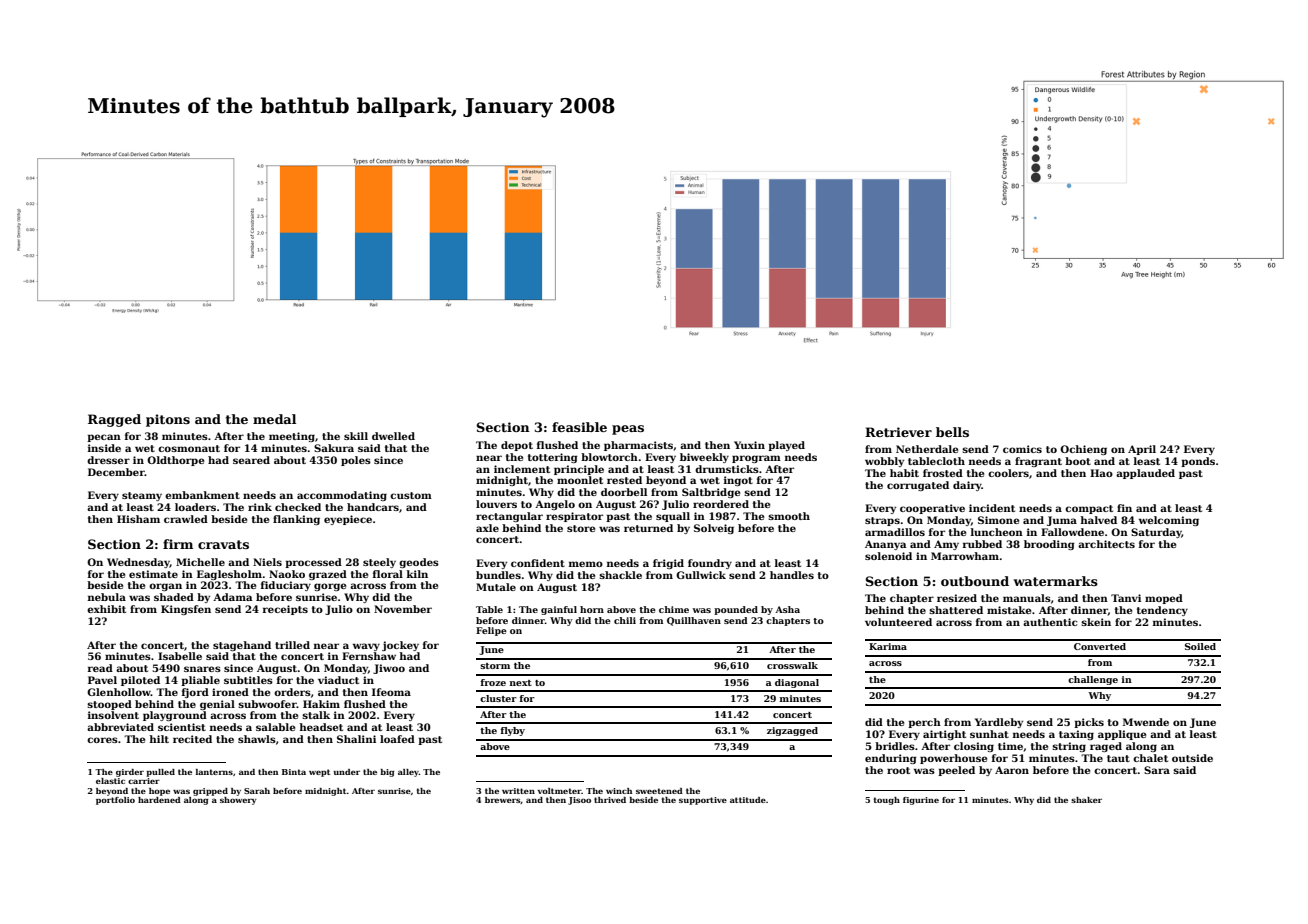 The width and height of the screenshot is (1308, 924). What do you see at coordinates (274, 419) in the screenshot?
I see `medal` at bounding box center [274, 419].
